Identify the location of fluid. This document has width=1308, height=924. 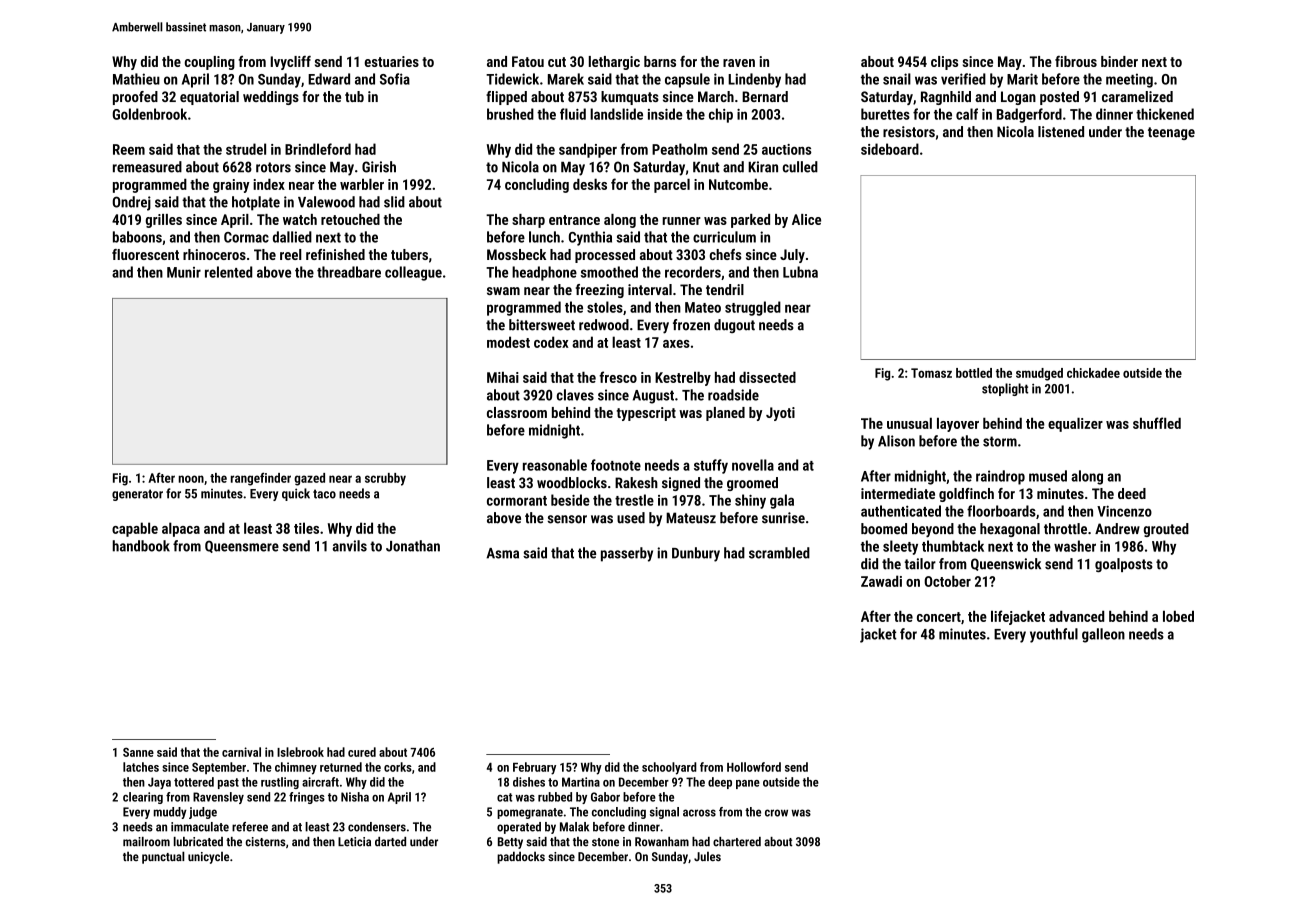
(573, 114).
